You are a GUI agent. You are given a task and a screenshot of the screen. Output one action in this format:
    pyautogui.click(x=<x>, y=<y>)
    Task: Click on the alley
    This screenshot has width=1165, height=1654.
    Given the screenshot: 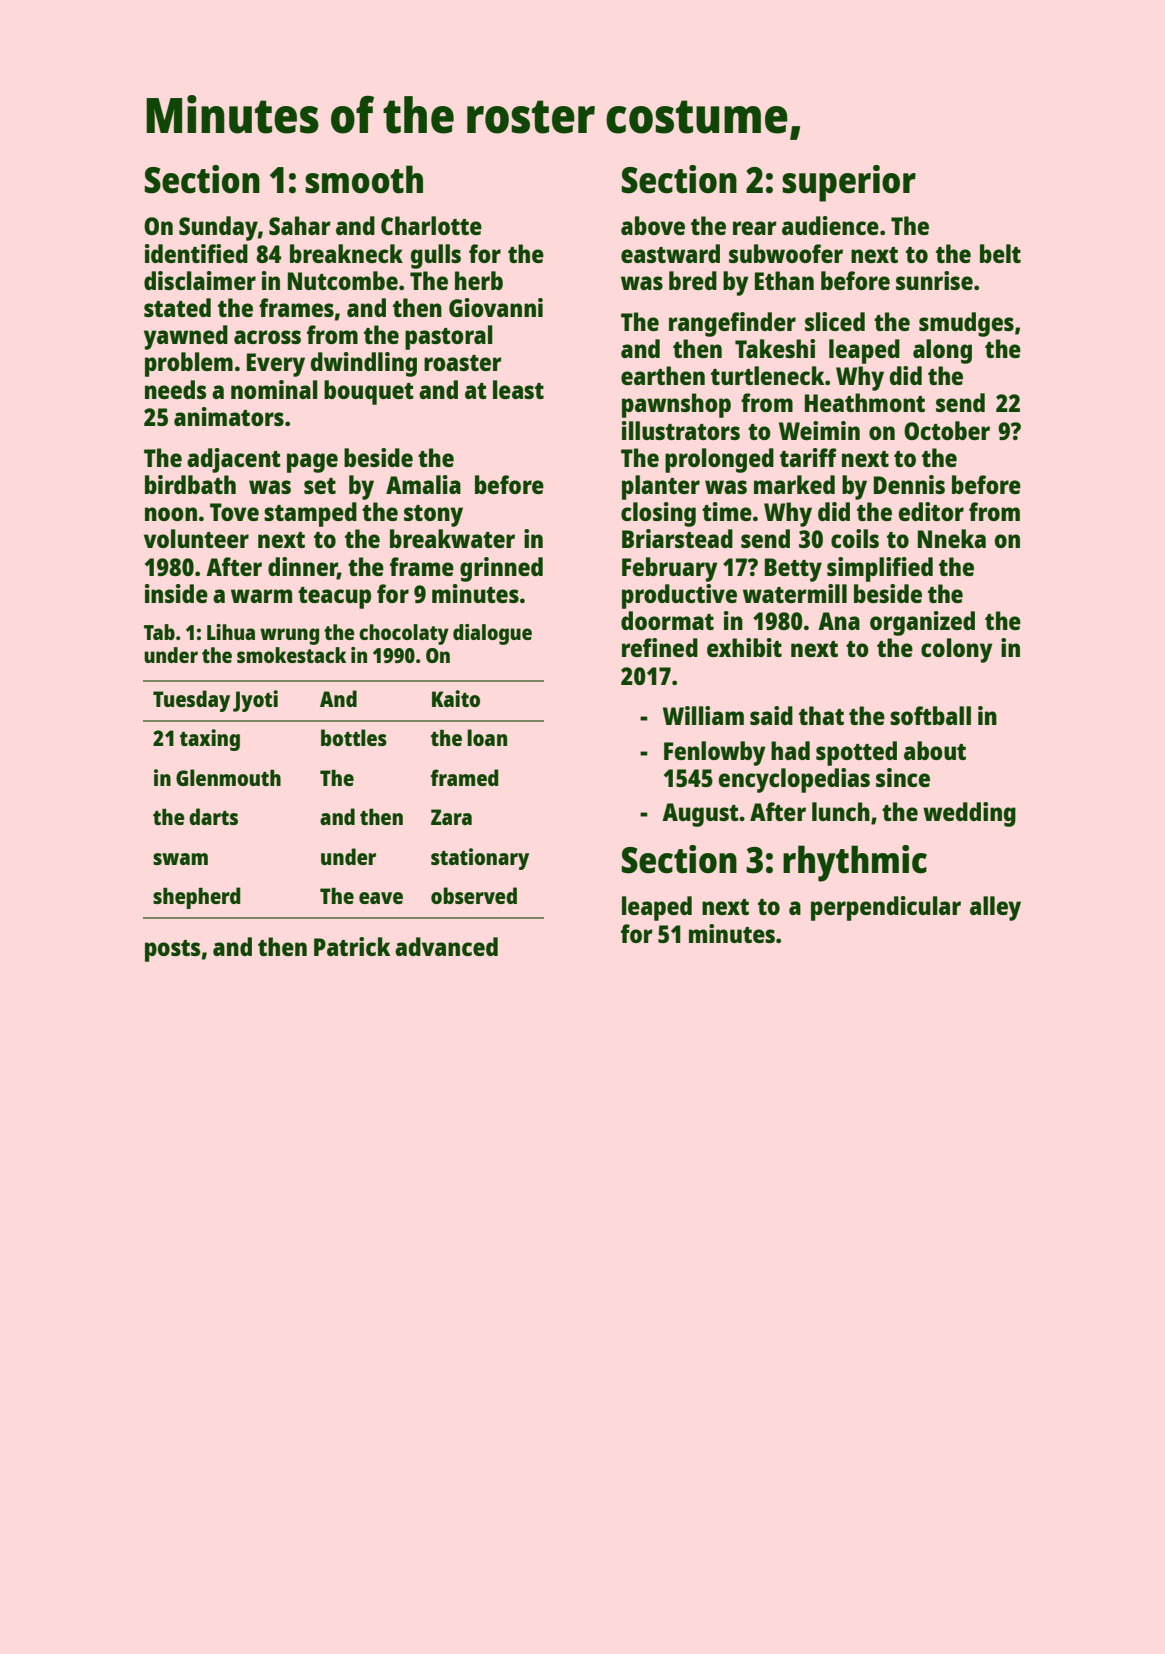 What is the action you would take?
    pyautogui.click(x=995, y=908)
